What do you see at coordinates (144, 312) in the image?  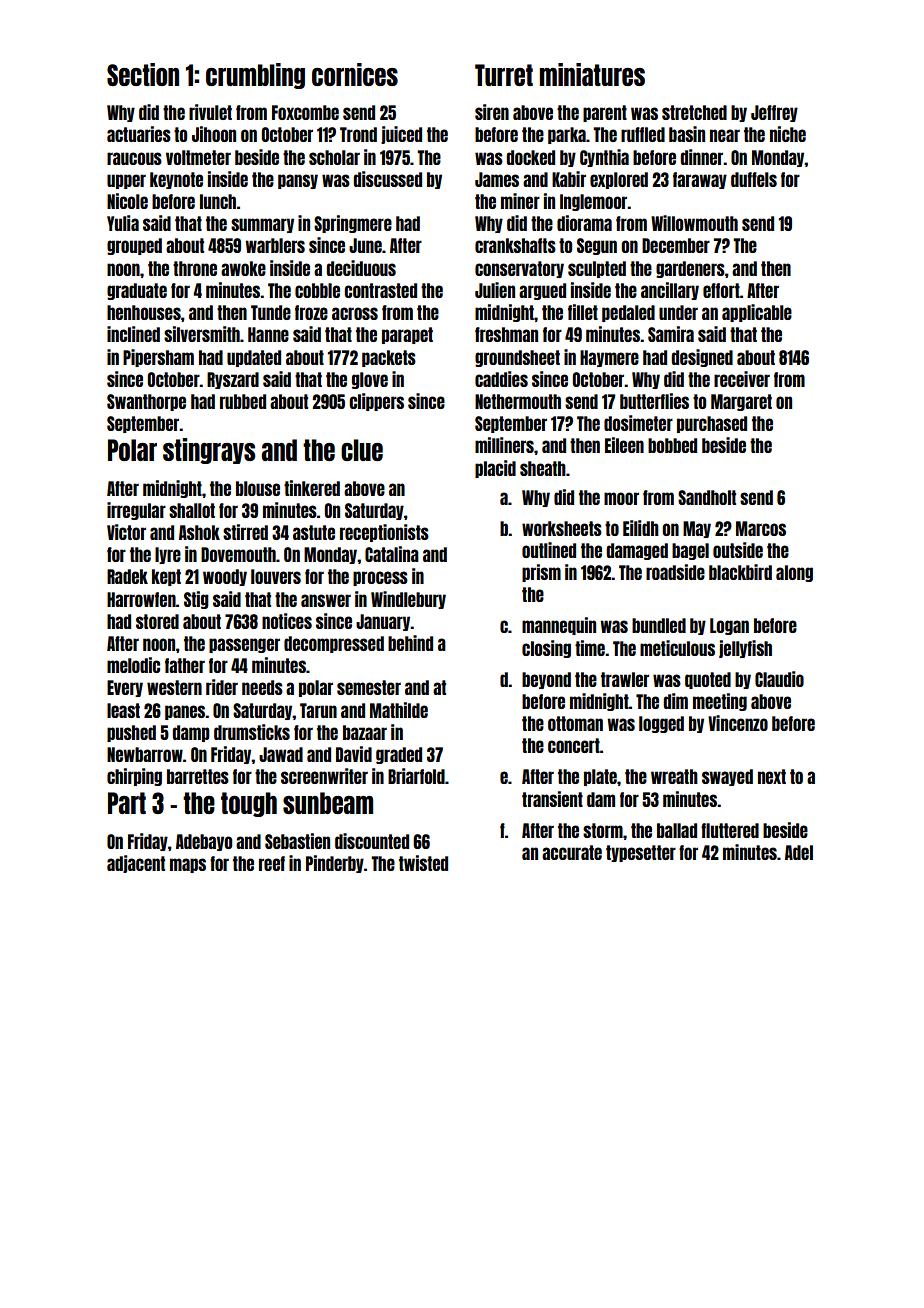 I see `henhouses` at bounding box center [144, 312].
